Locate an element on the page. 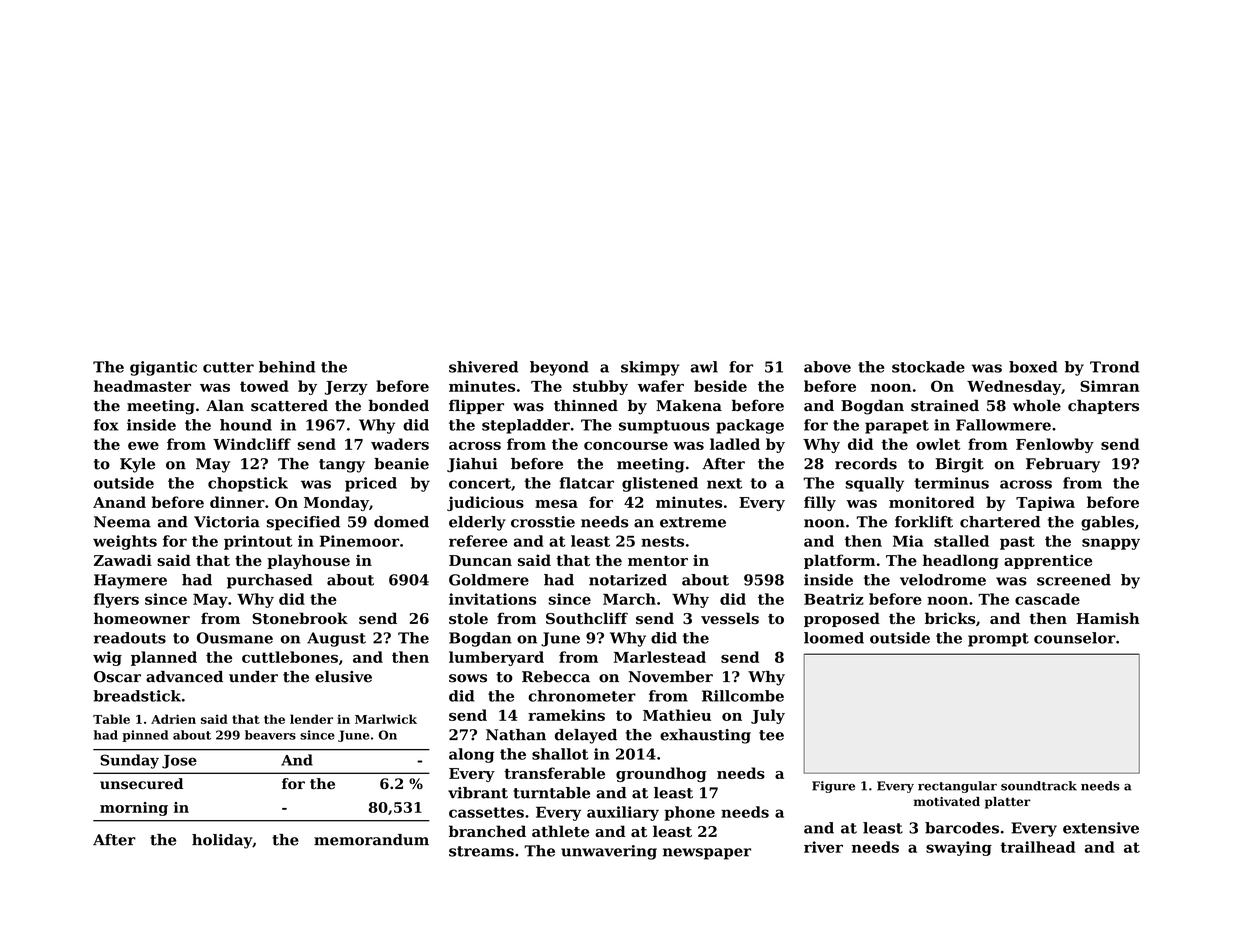  purchased is located at coordinates (269, 581).
